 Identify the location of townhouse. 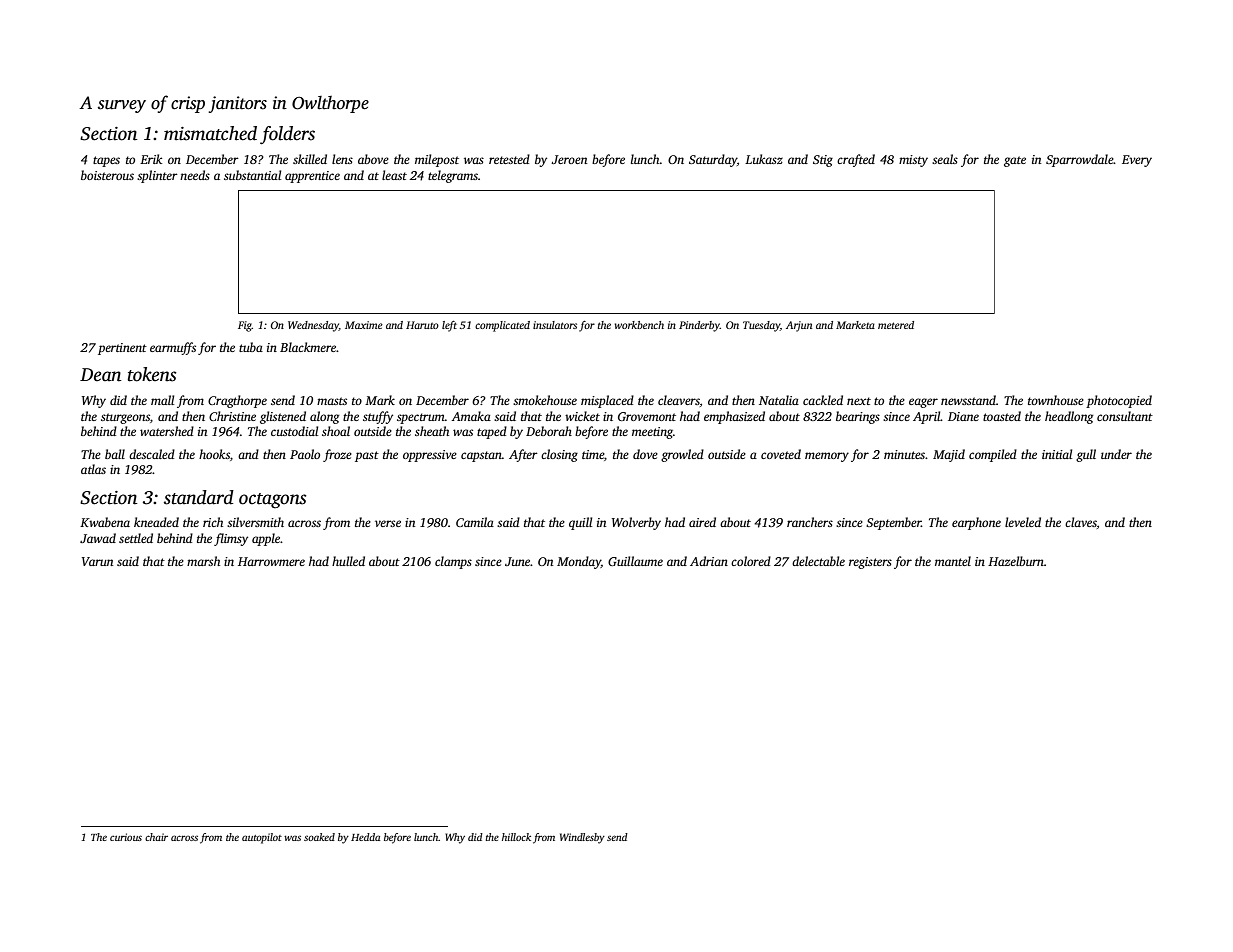
(1056, 400).
